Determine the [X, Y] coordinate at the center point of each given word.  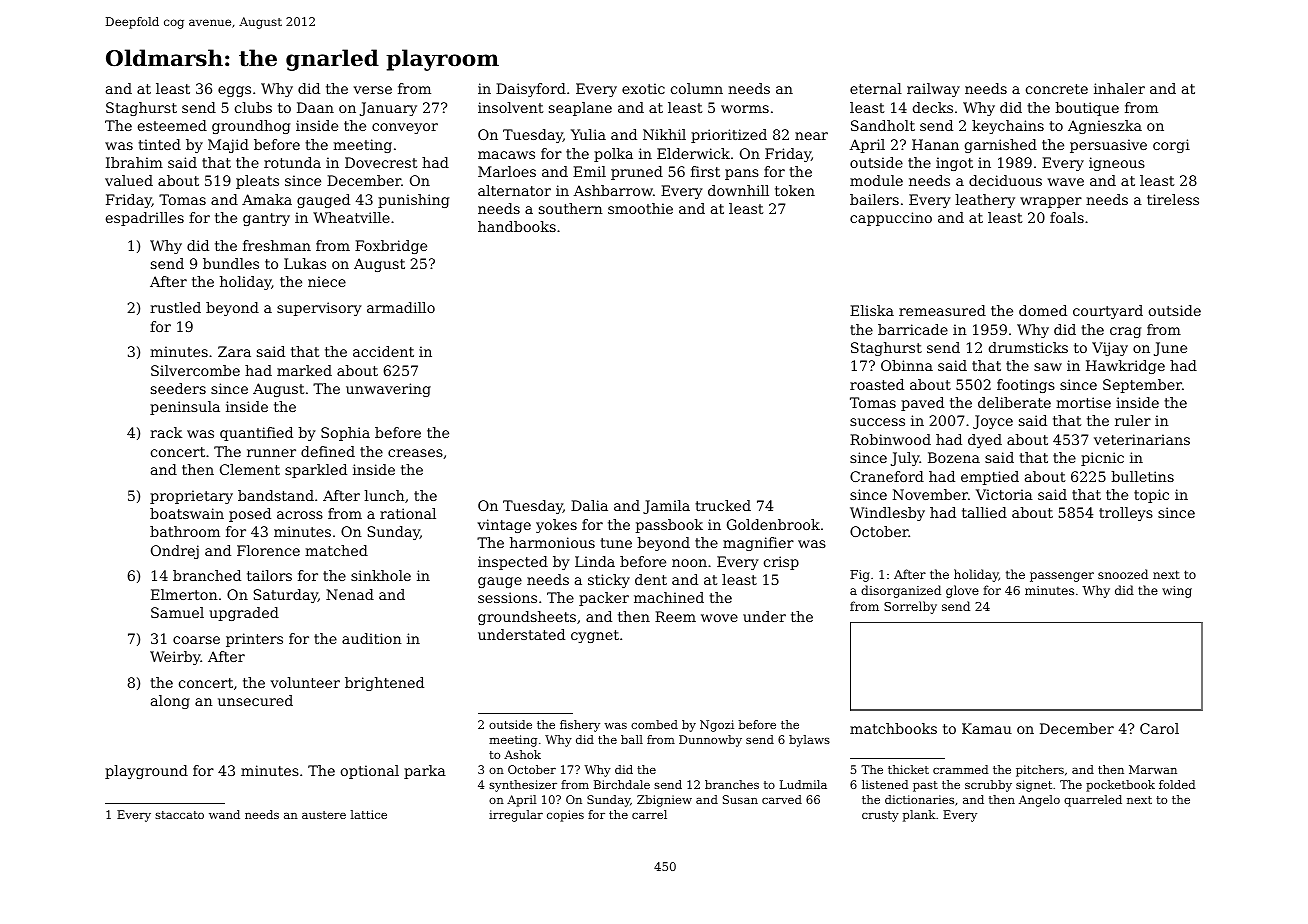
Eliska [872, 310]
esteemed [172, 125]
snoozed [1123, 574]
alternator [514, 190]
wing [1177, 592]
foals [1067, 217]
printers [254, 640]
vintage [504, 526]
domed [1043, 310]
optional [370, 772]
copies [565, 816]
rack [166, 432]
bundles [231, 263]
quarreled [1093, 801]
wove [719, 618]
